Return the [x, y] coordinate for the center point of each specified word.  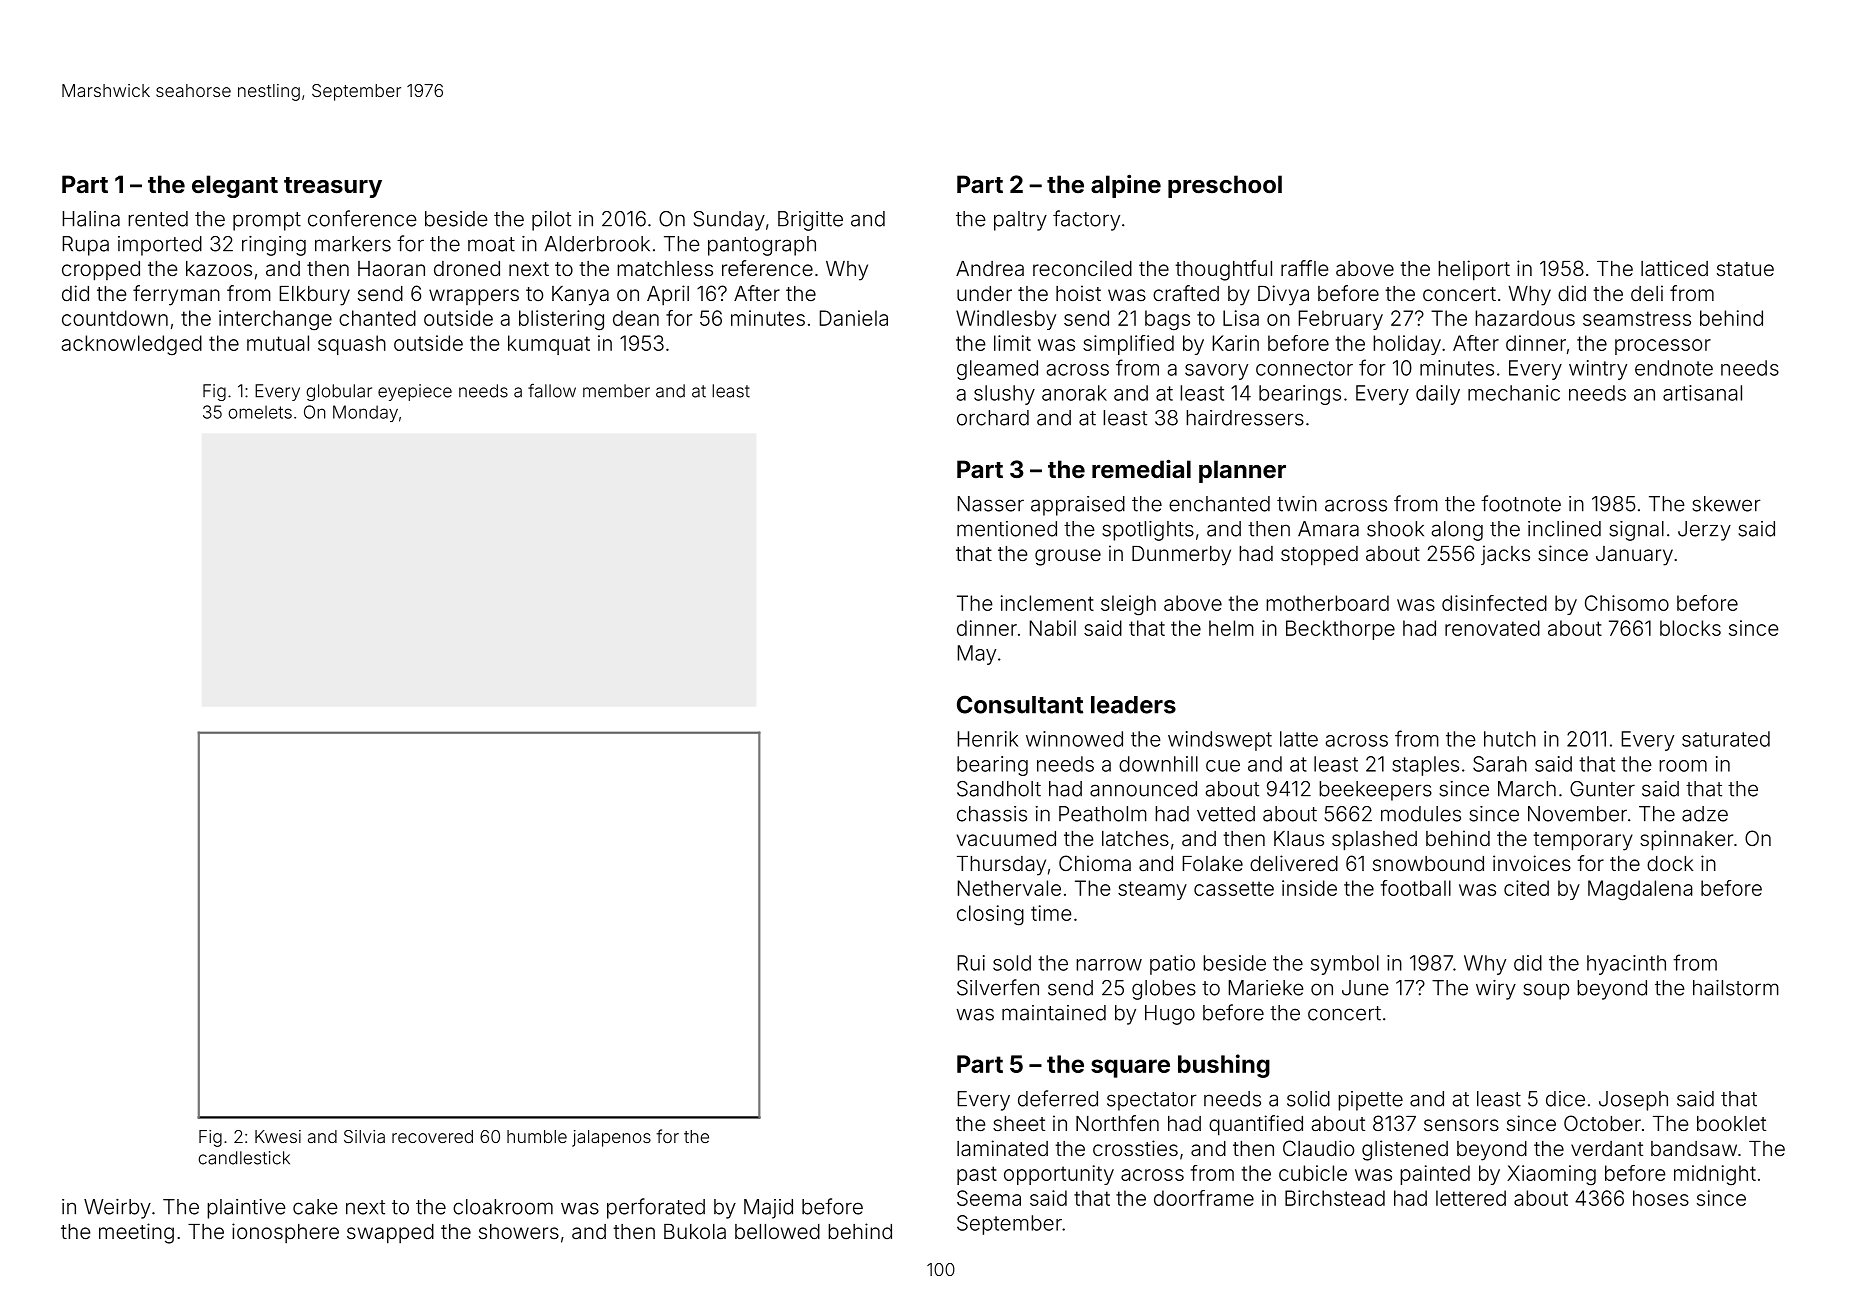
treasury [333, 187]
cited [1526, 888]
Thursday [1001, 866]
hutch [1510, 739]
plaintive [246, 1209]
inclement [1047, 603]
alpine [1126, 186]
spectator [1152, 1101]
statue [1745, 269]
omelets [260, 412]
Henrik [988, 739]
